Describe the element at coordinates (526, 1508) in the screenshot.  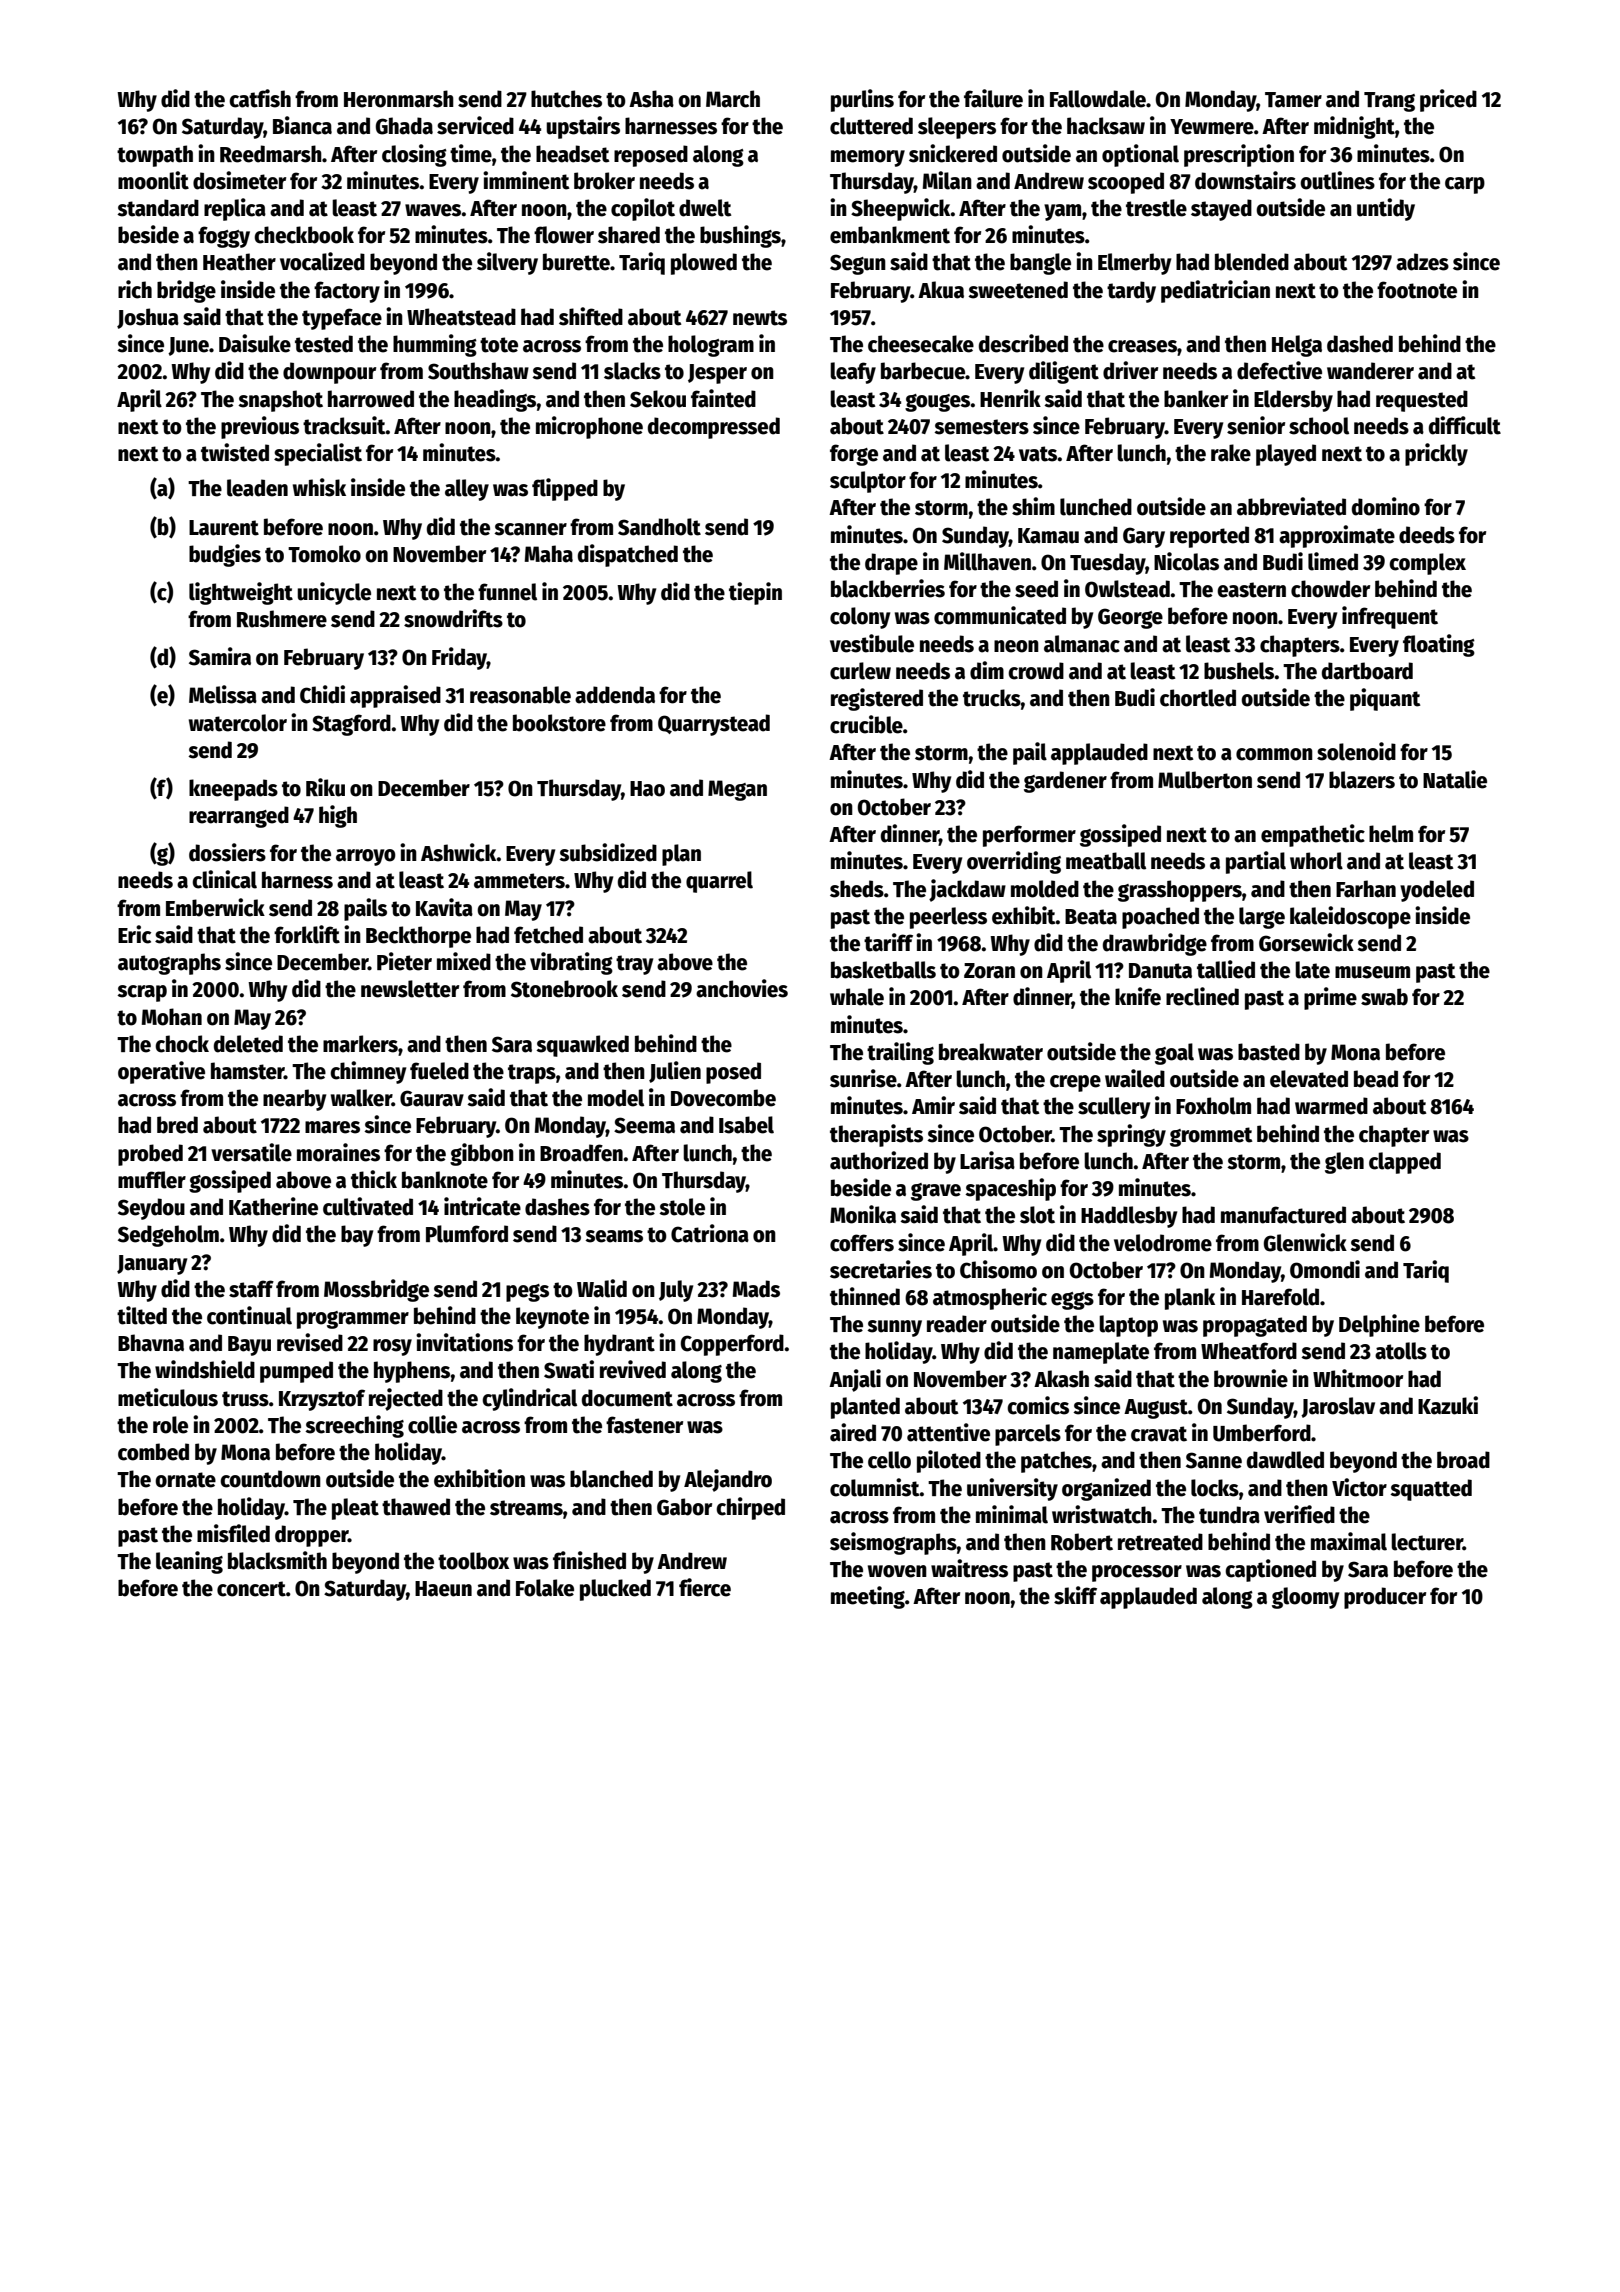
I see `streams` at that location.
